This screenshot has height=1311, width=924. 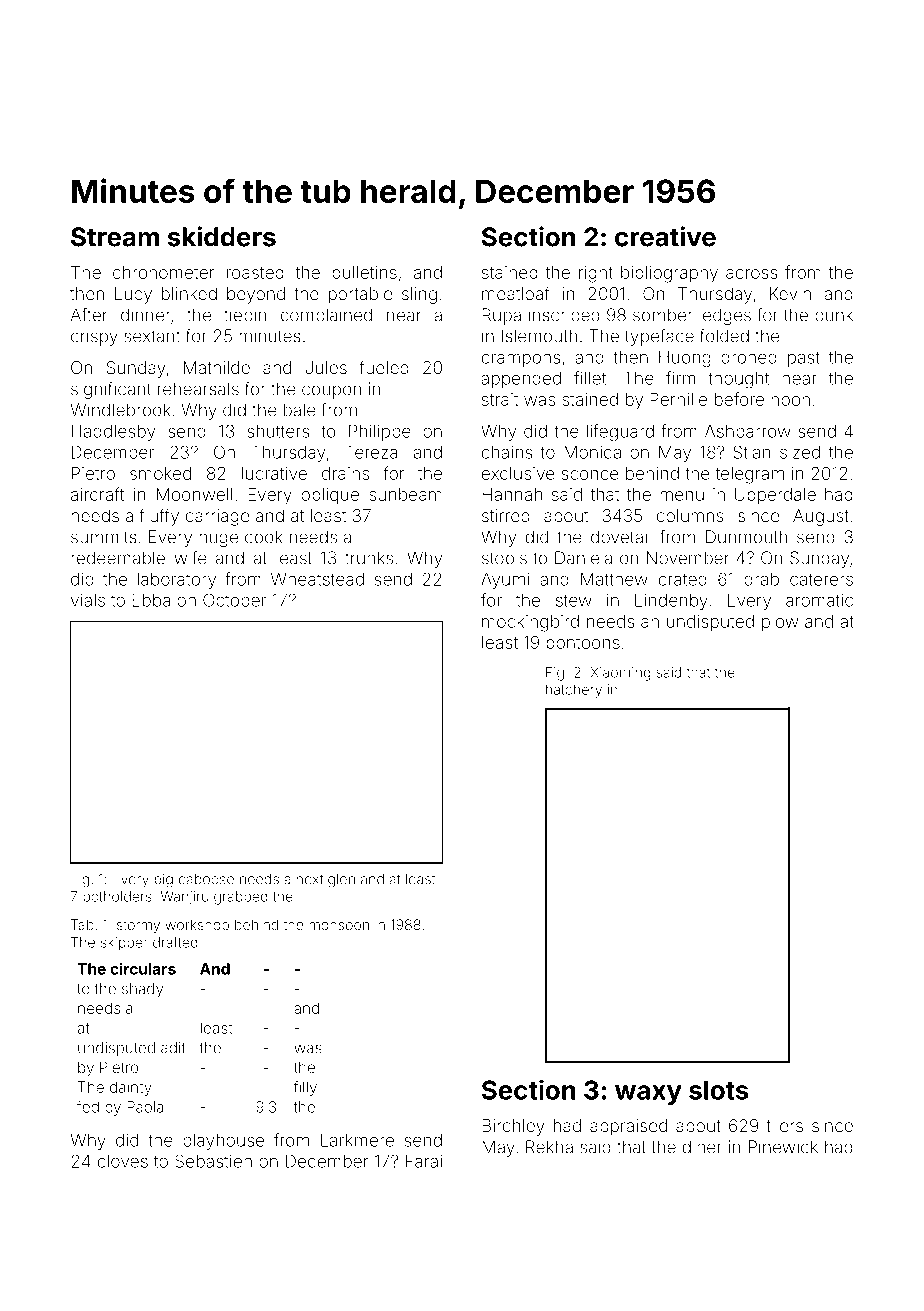 What do you see at coordinates (117, 897) in the screenshot?
I see `potholders` at bounding box center [117, 897].
